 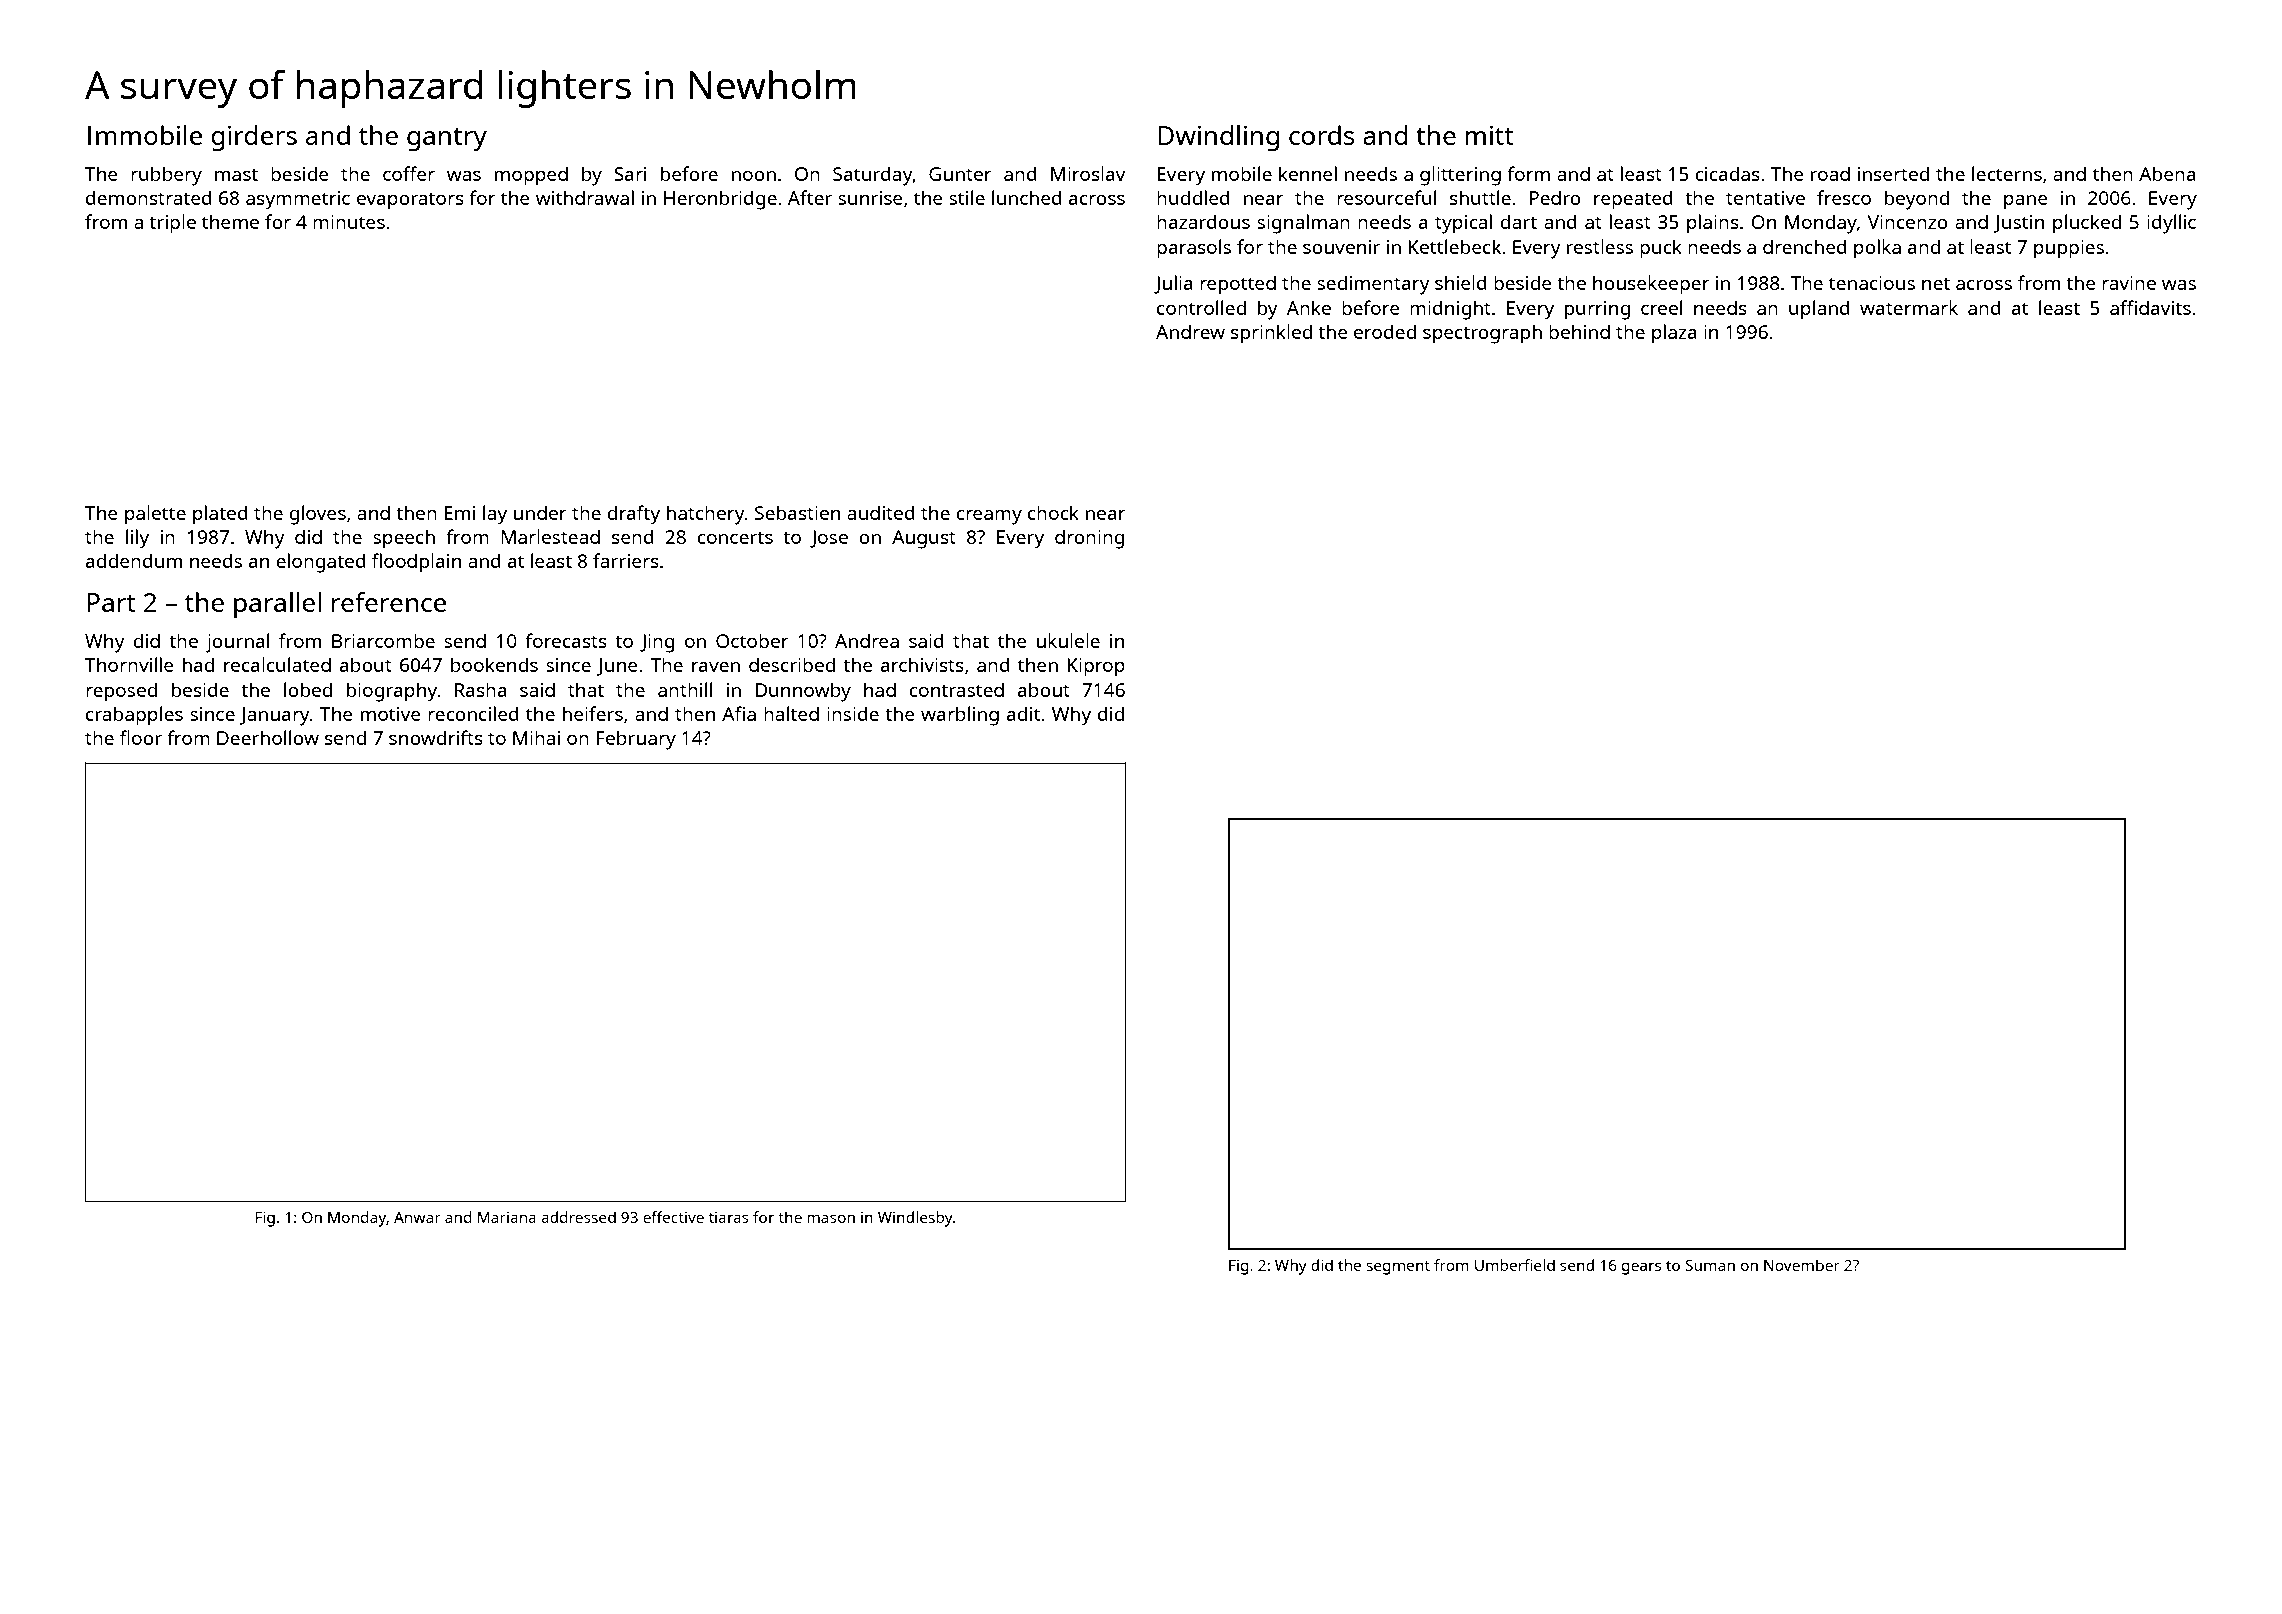 What do you see at coordinates (1489, 135) in the screenshot?
I see `mitt` at bounding box center [1489, 135].
